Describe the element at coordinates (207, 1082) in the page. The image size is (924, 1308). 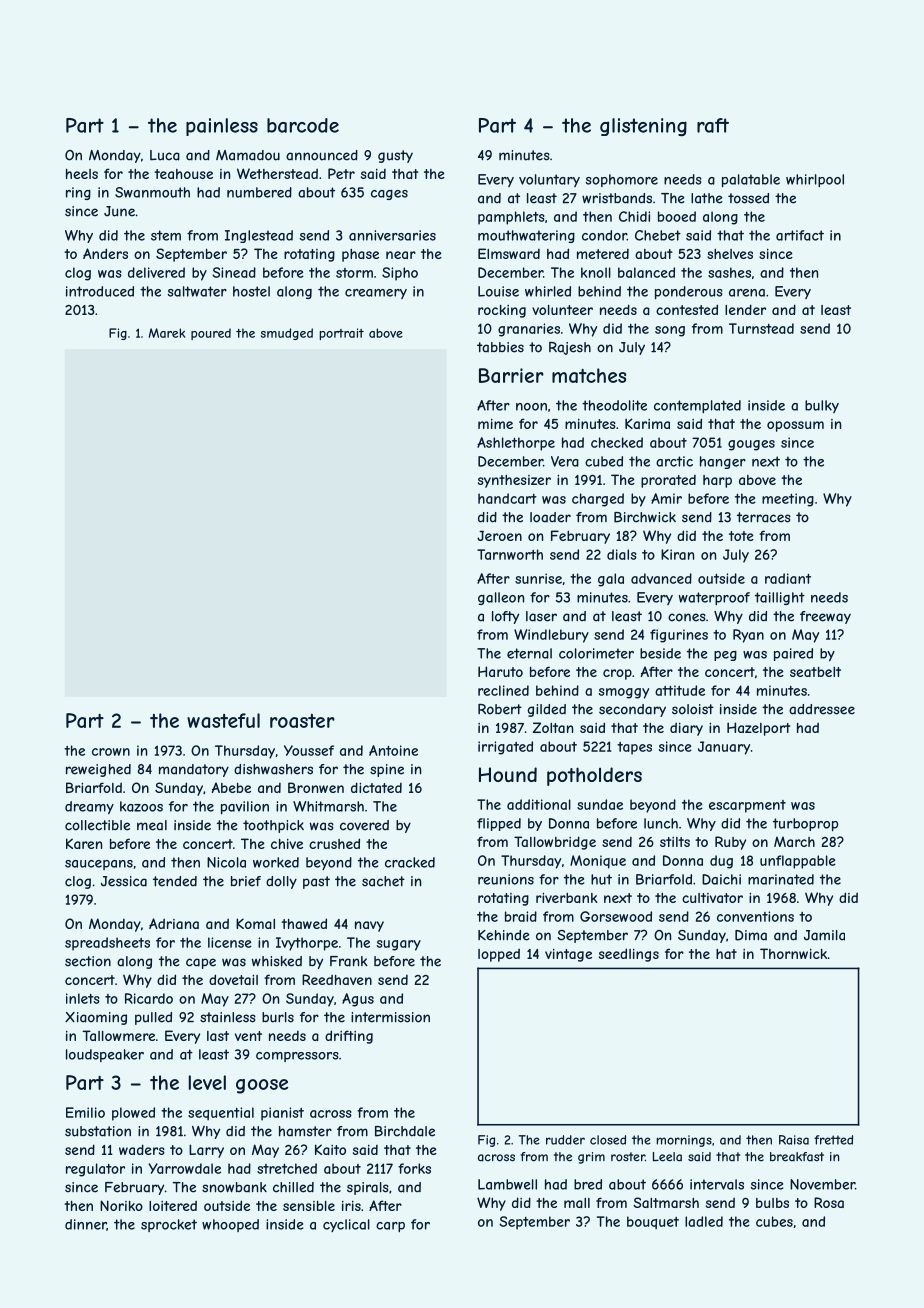
I see `level` at that location.
